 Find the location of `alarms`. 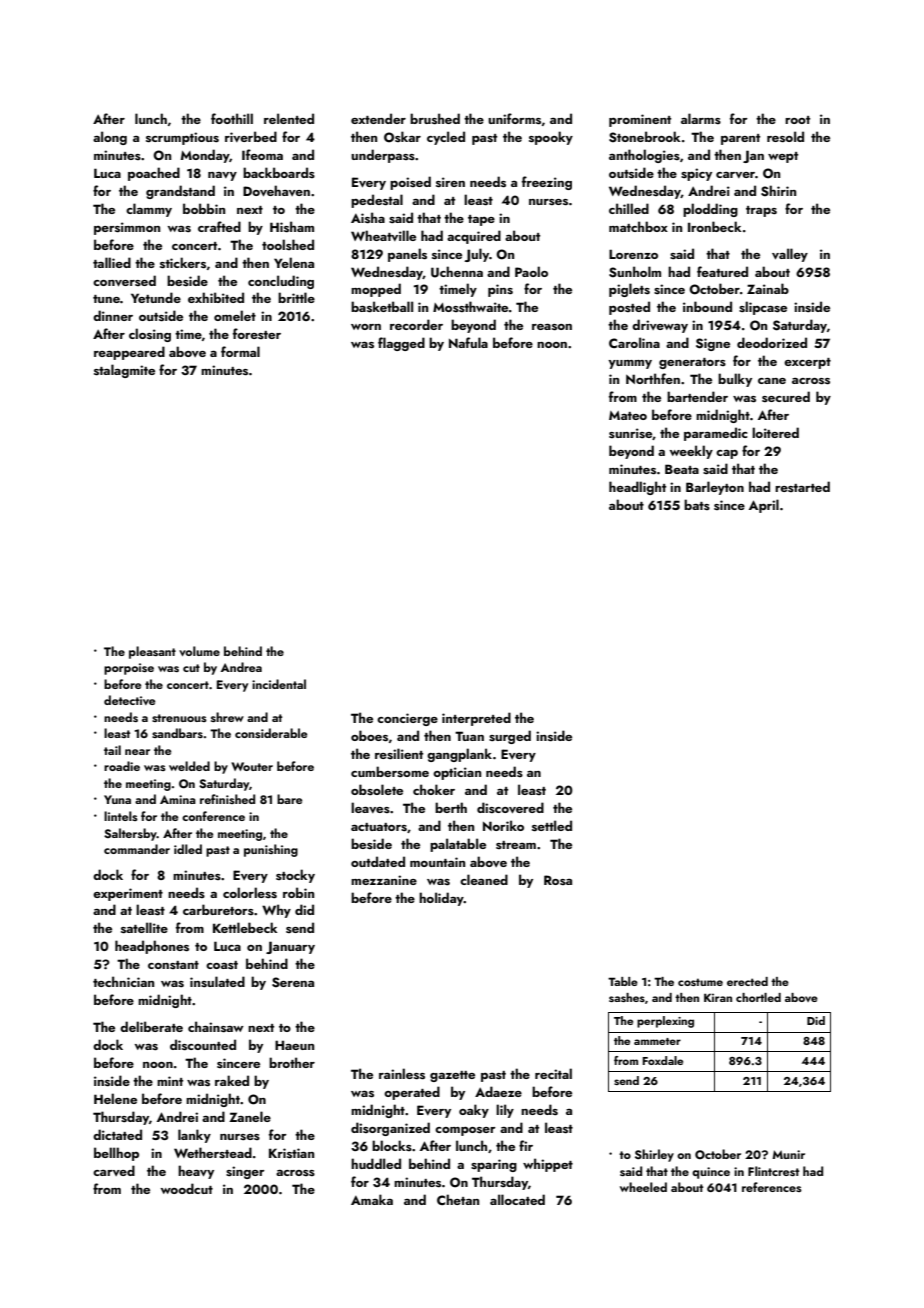

alarms is located at coordinates (701, 118).
